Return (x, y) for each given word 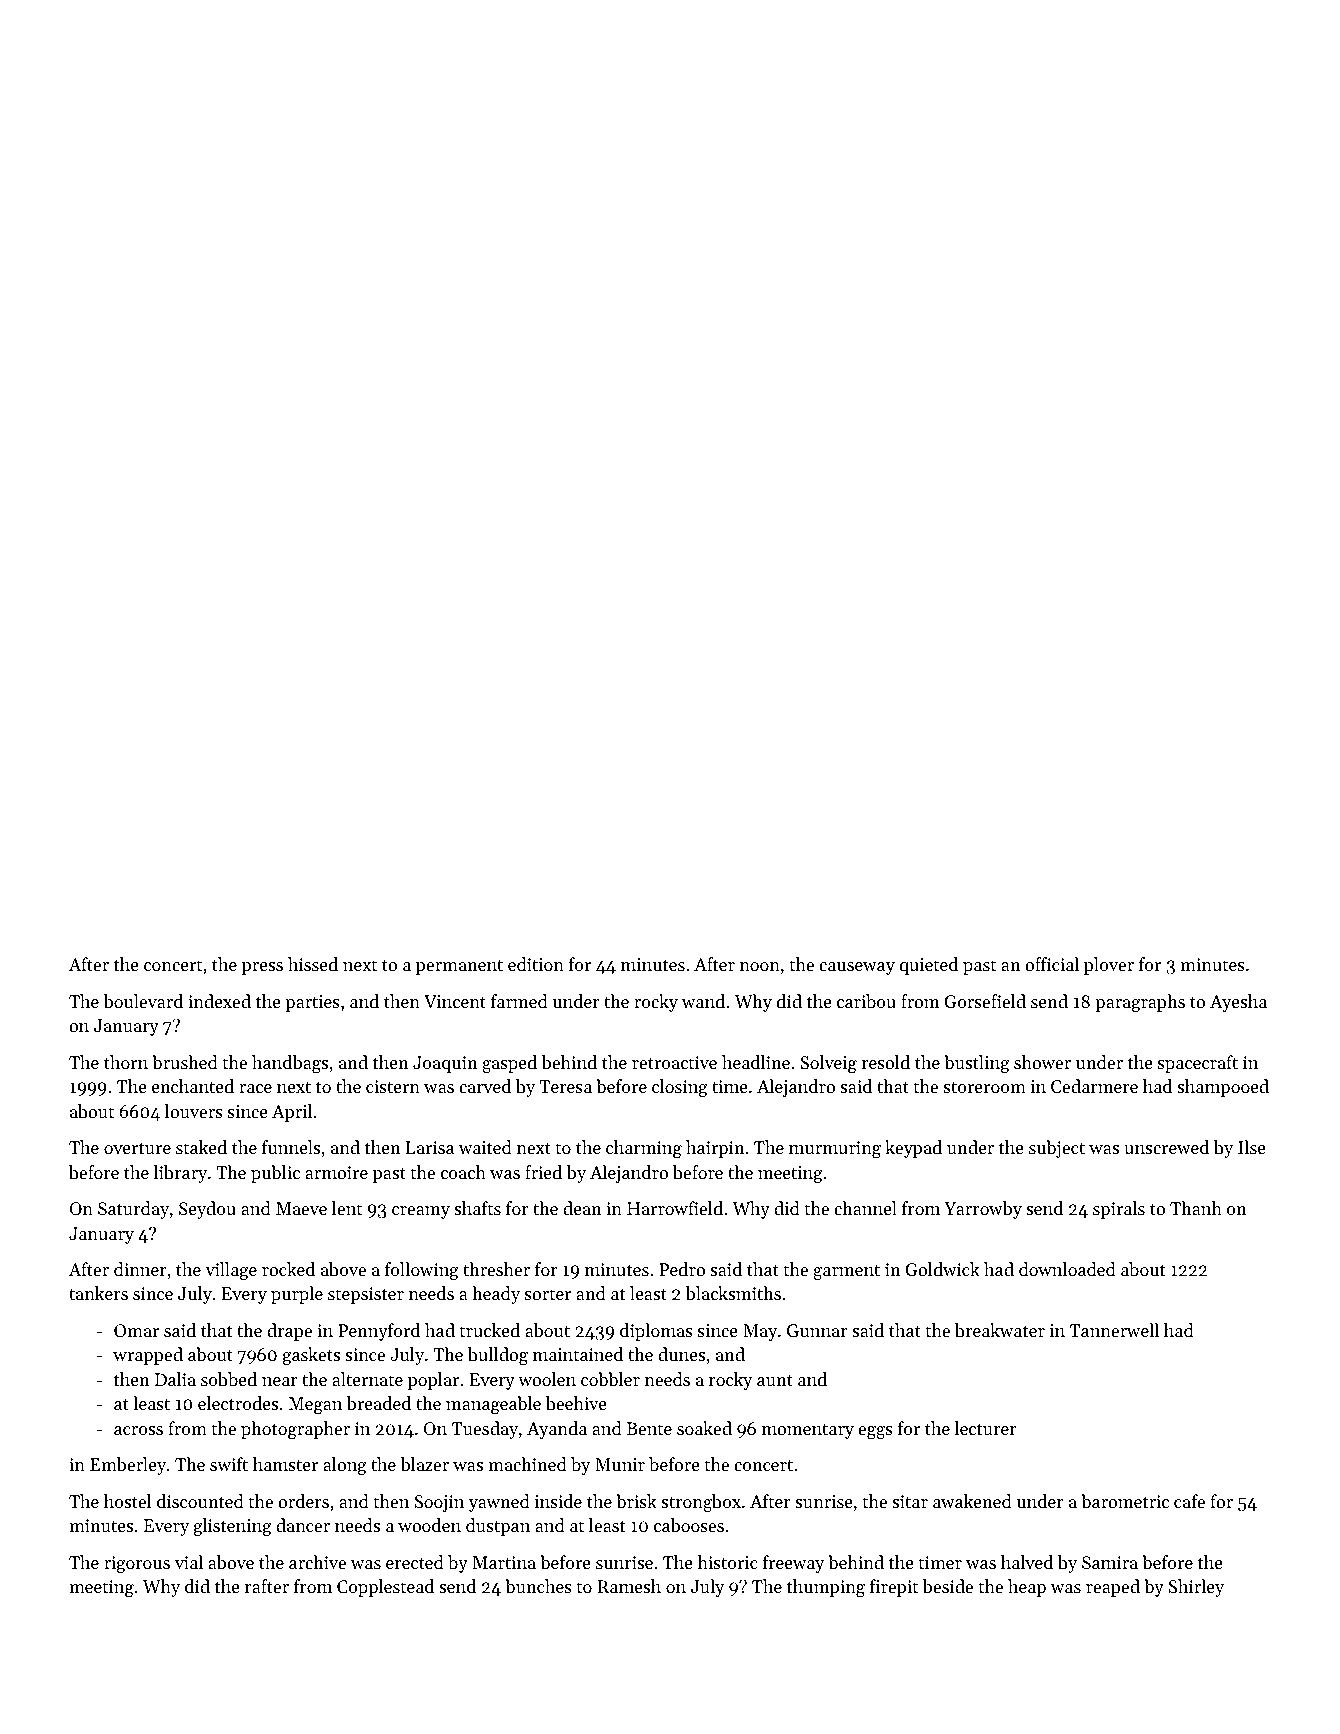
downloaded (1067, 1269)
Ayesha (1238, 1003)
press (262, 968)
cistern (393, 1086)
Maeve (301, 1208)
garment (846, 1272)
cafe (1189, 1501)
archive (317, 1562)
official (1052, 964)
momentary (808, 1431)
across (138, 1430)
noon (760, 966)
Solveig (828, 1064)
